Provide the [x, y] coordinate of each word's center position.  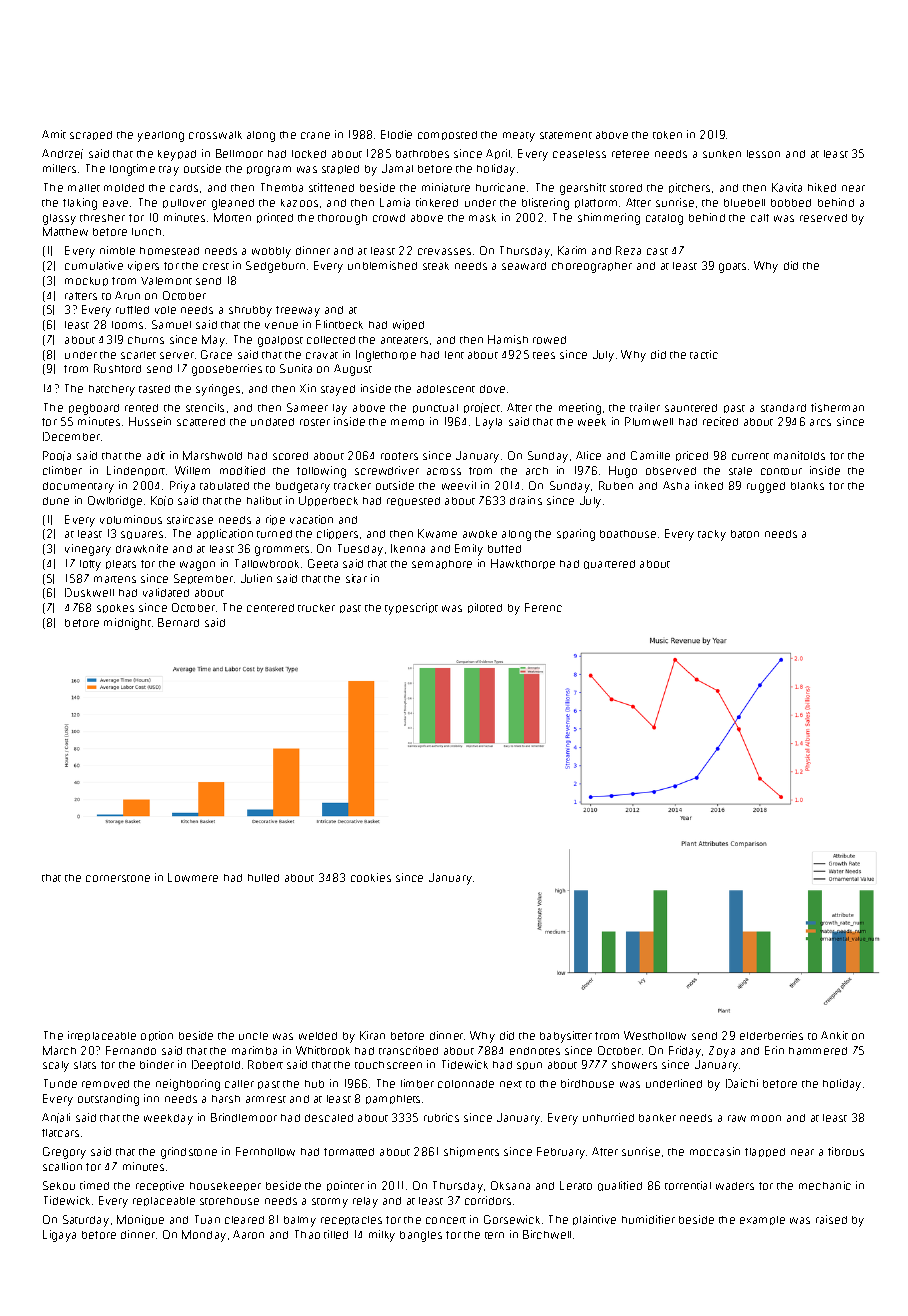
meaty [519, 137]
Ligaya [59, 1236]
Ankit [834, 1035]
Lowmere [193, 877]
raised [831, 1219]
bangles [421, 1236]
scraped [91, 135]
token [667, 135]
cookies [371, 877]
